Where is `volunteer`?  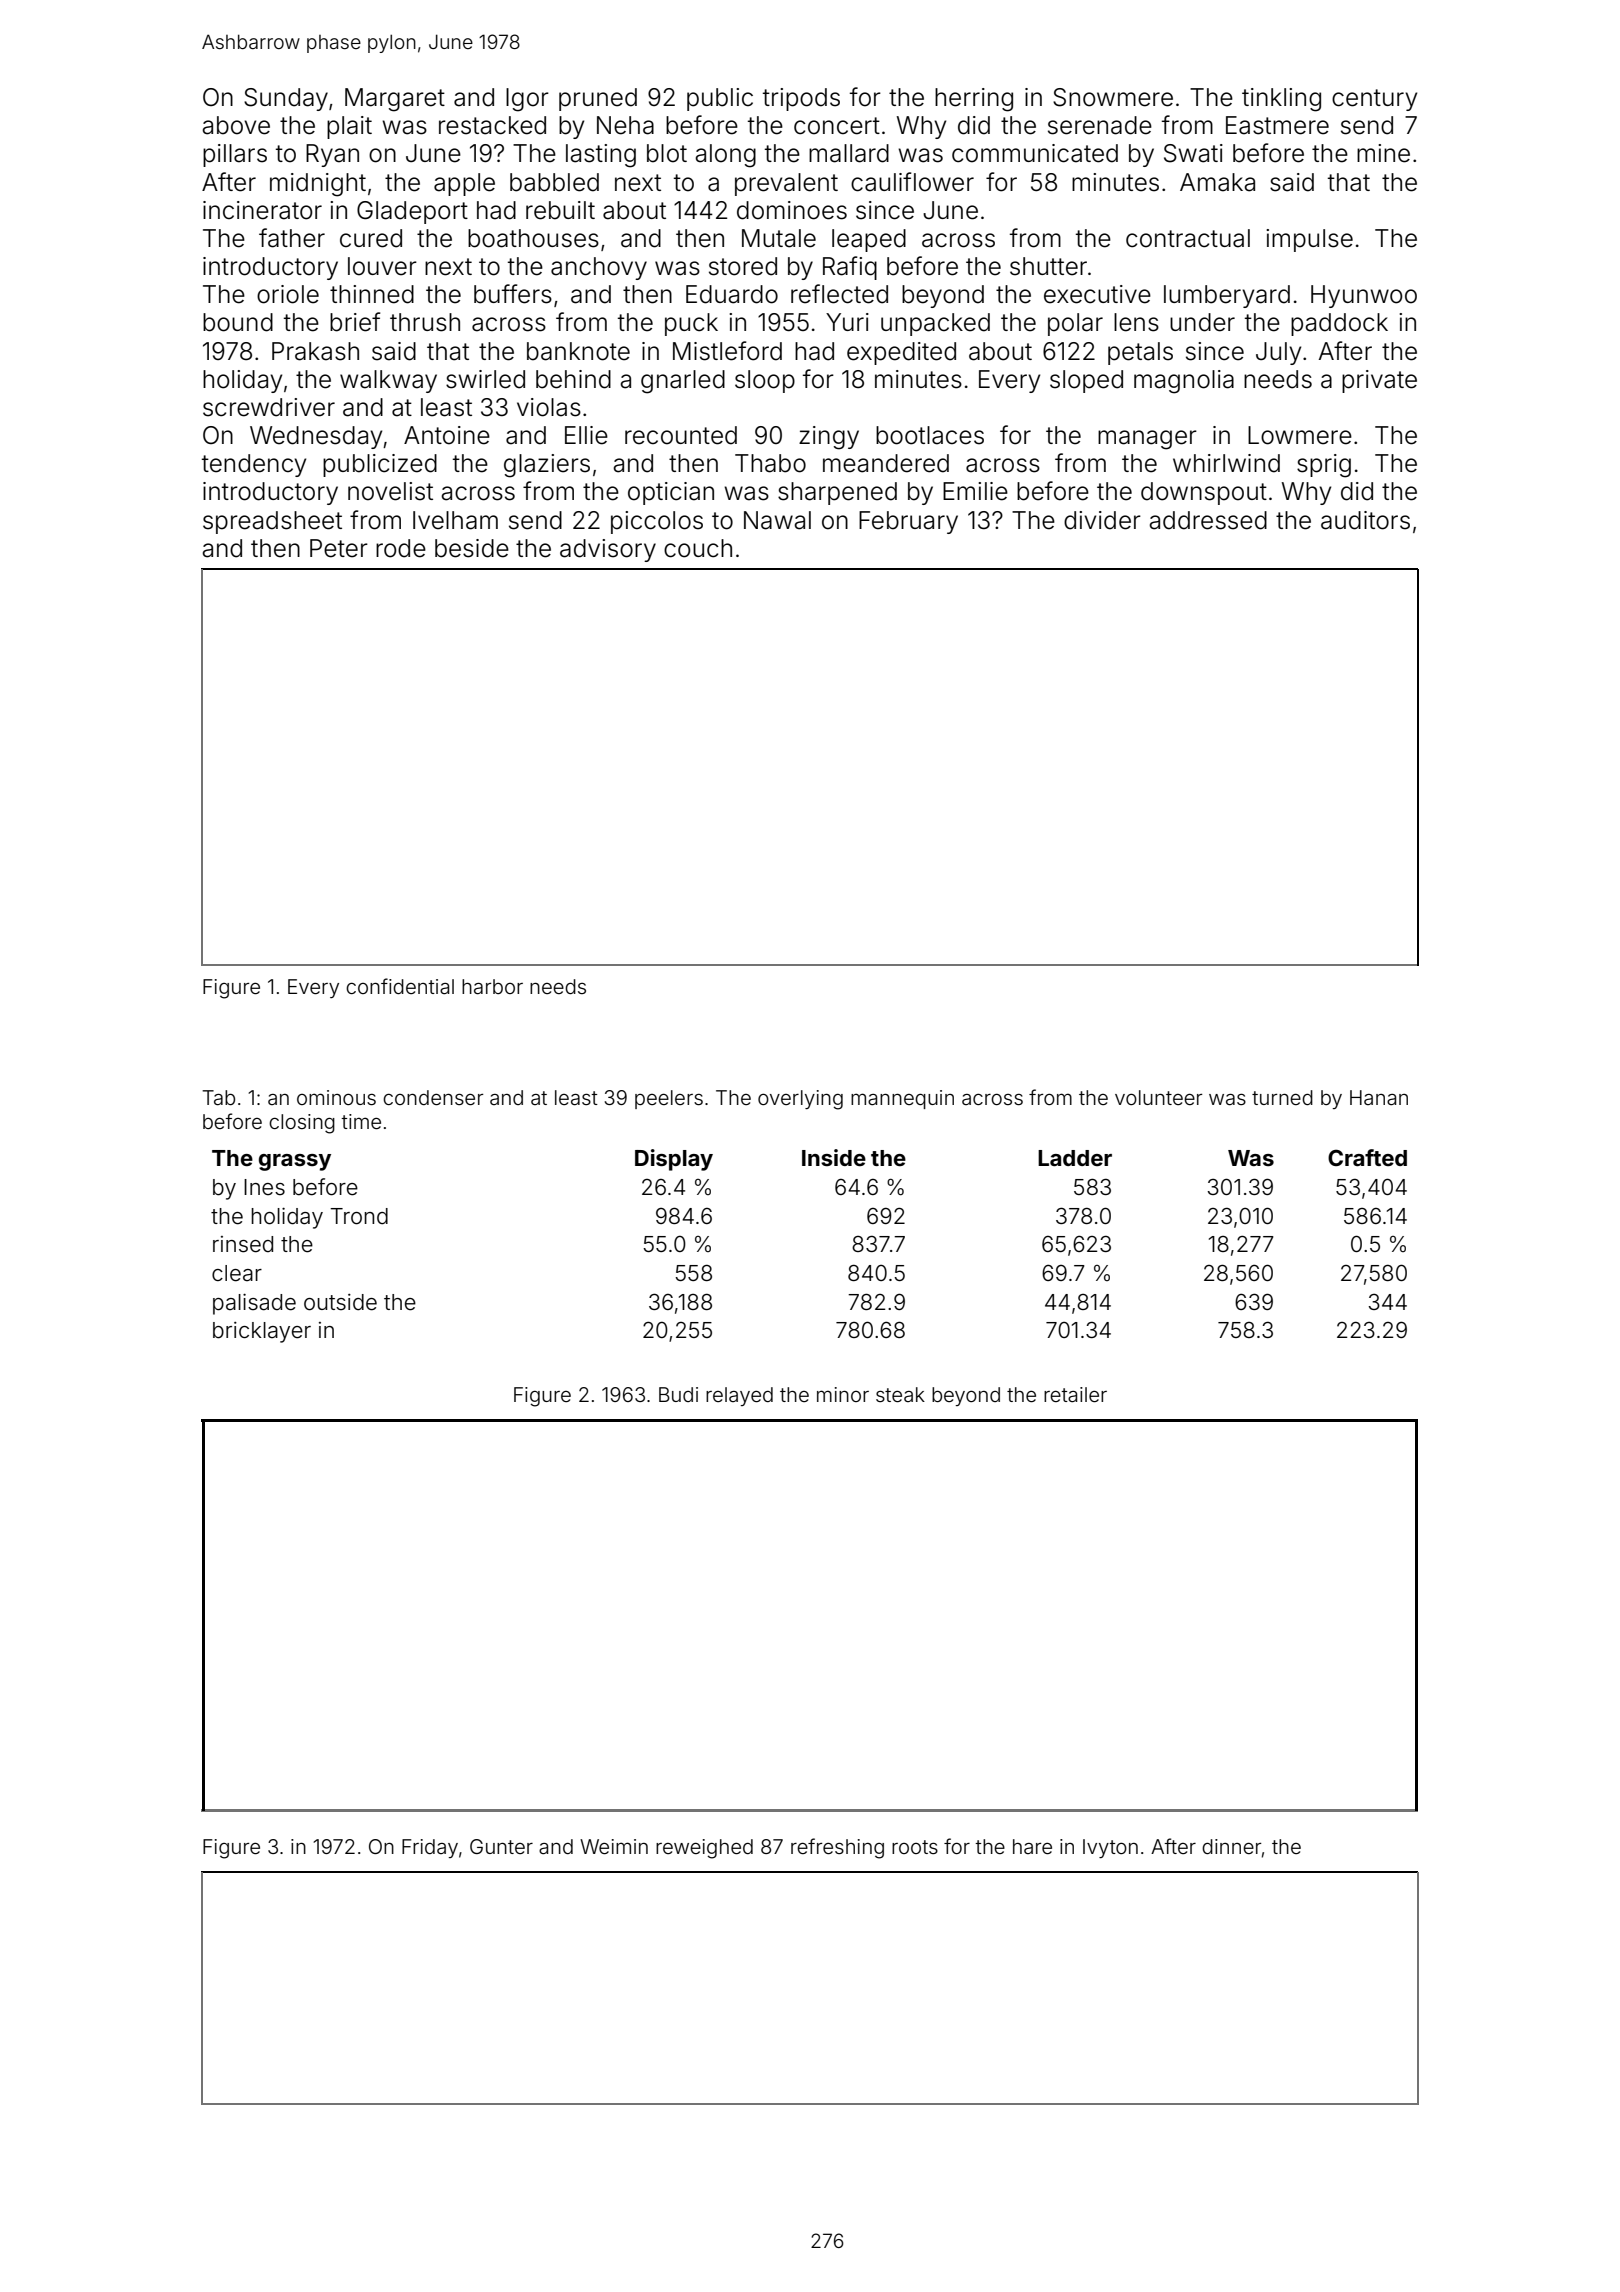 volunteer is located at coordinates (1158, 1097).
